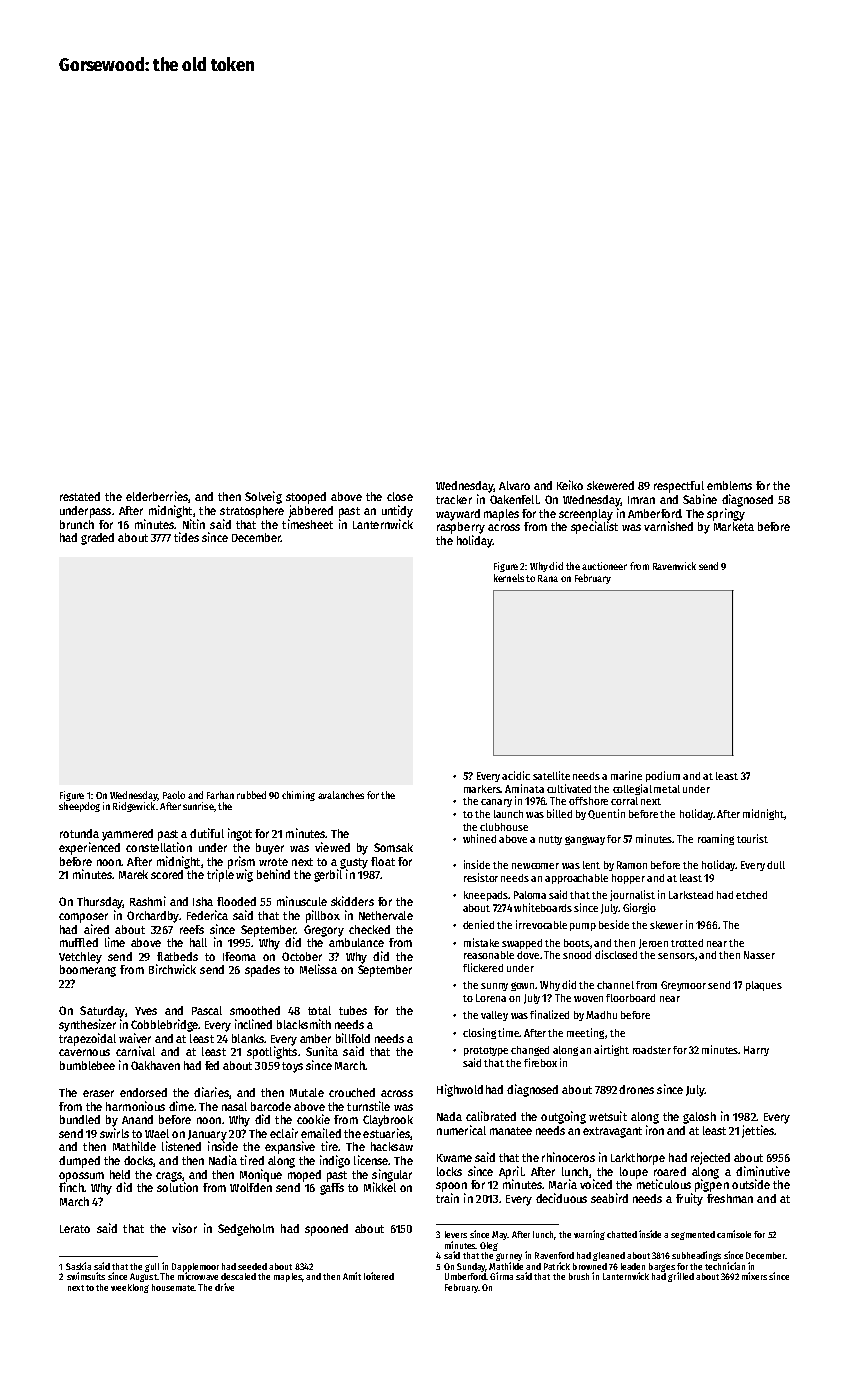  What do you see at coordinates (270, 849) in the image?
I see `buyer` at bounding box center [270, 849].
